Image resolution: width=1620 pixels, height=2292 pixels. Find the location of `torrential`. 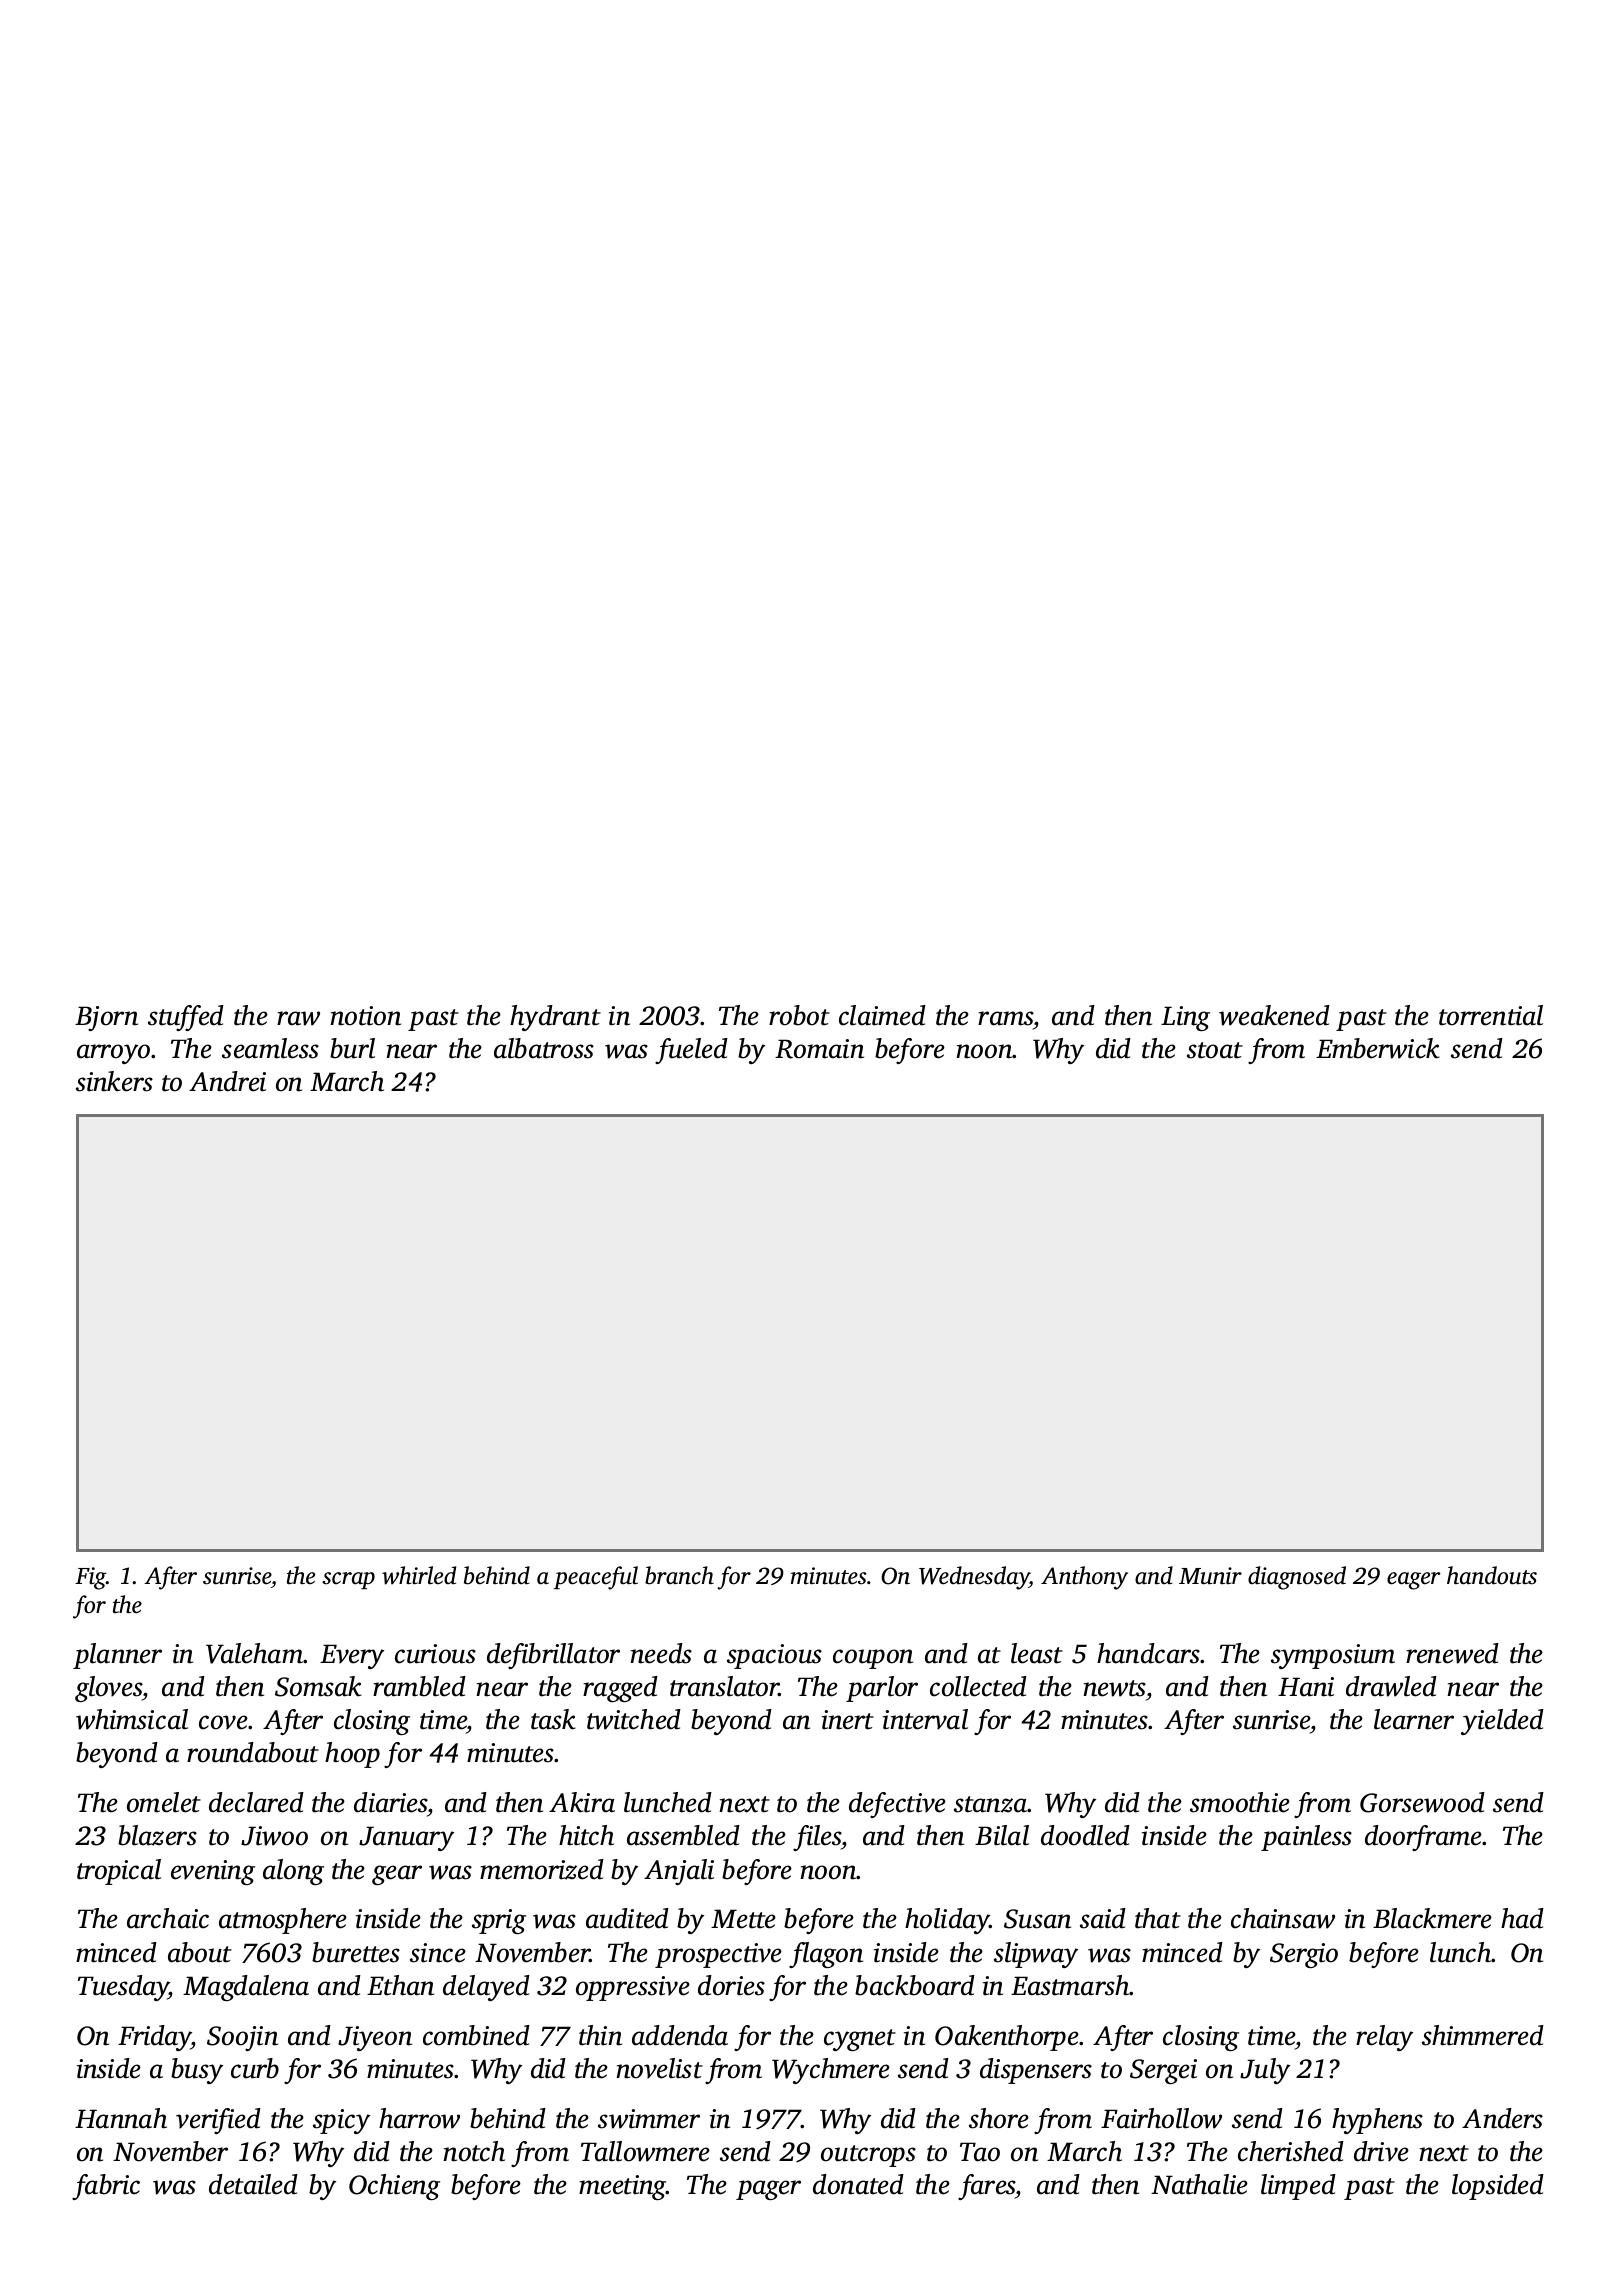

torrential is located at coordinates (1491, 1015).
